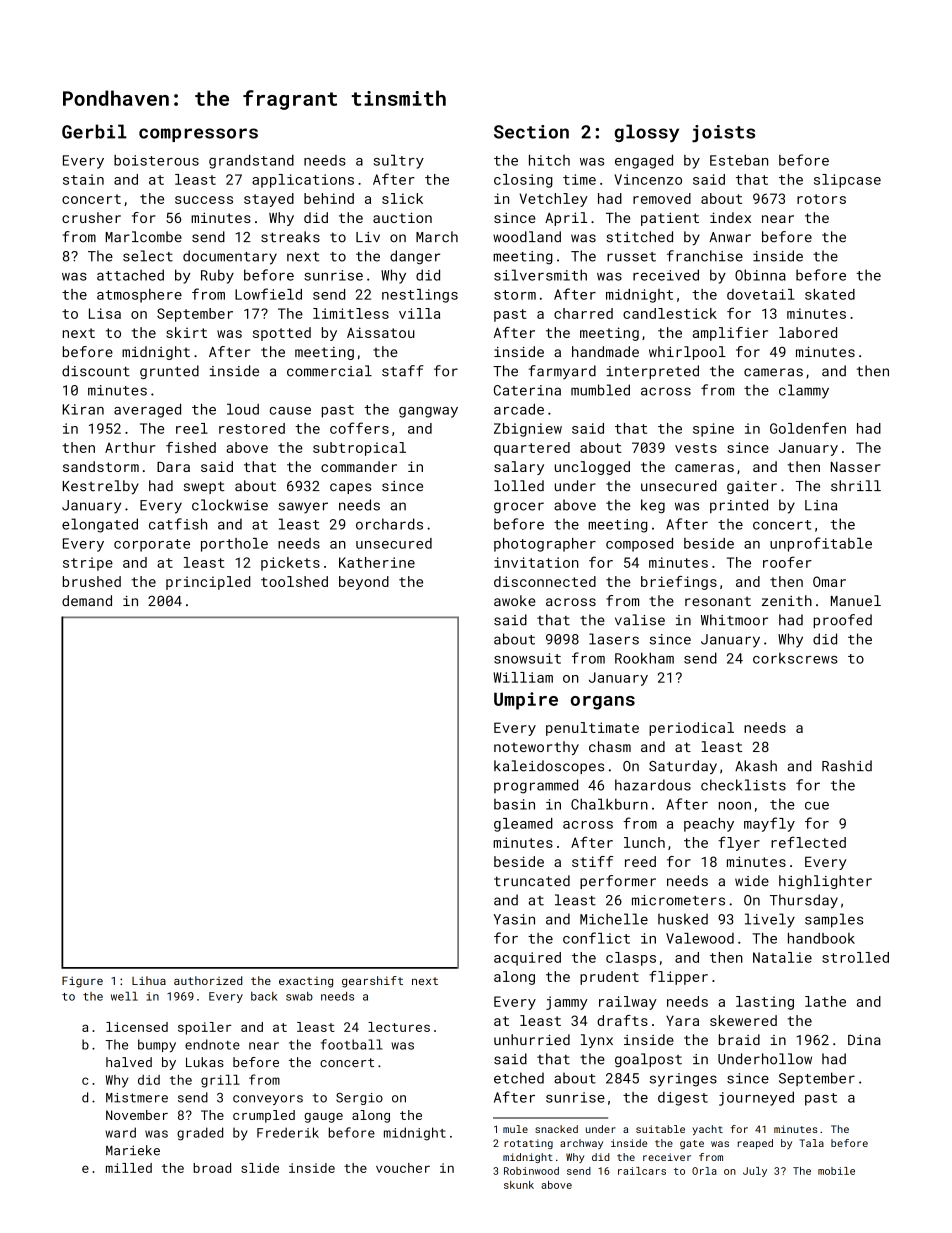  Describe the element at coordinates (847, 766) in the screenshot. I see `Rashid` at that location.
